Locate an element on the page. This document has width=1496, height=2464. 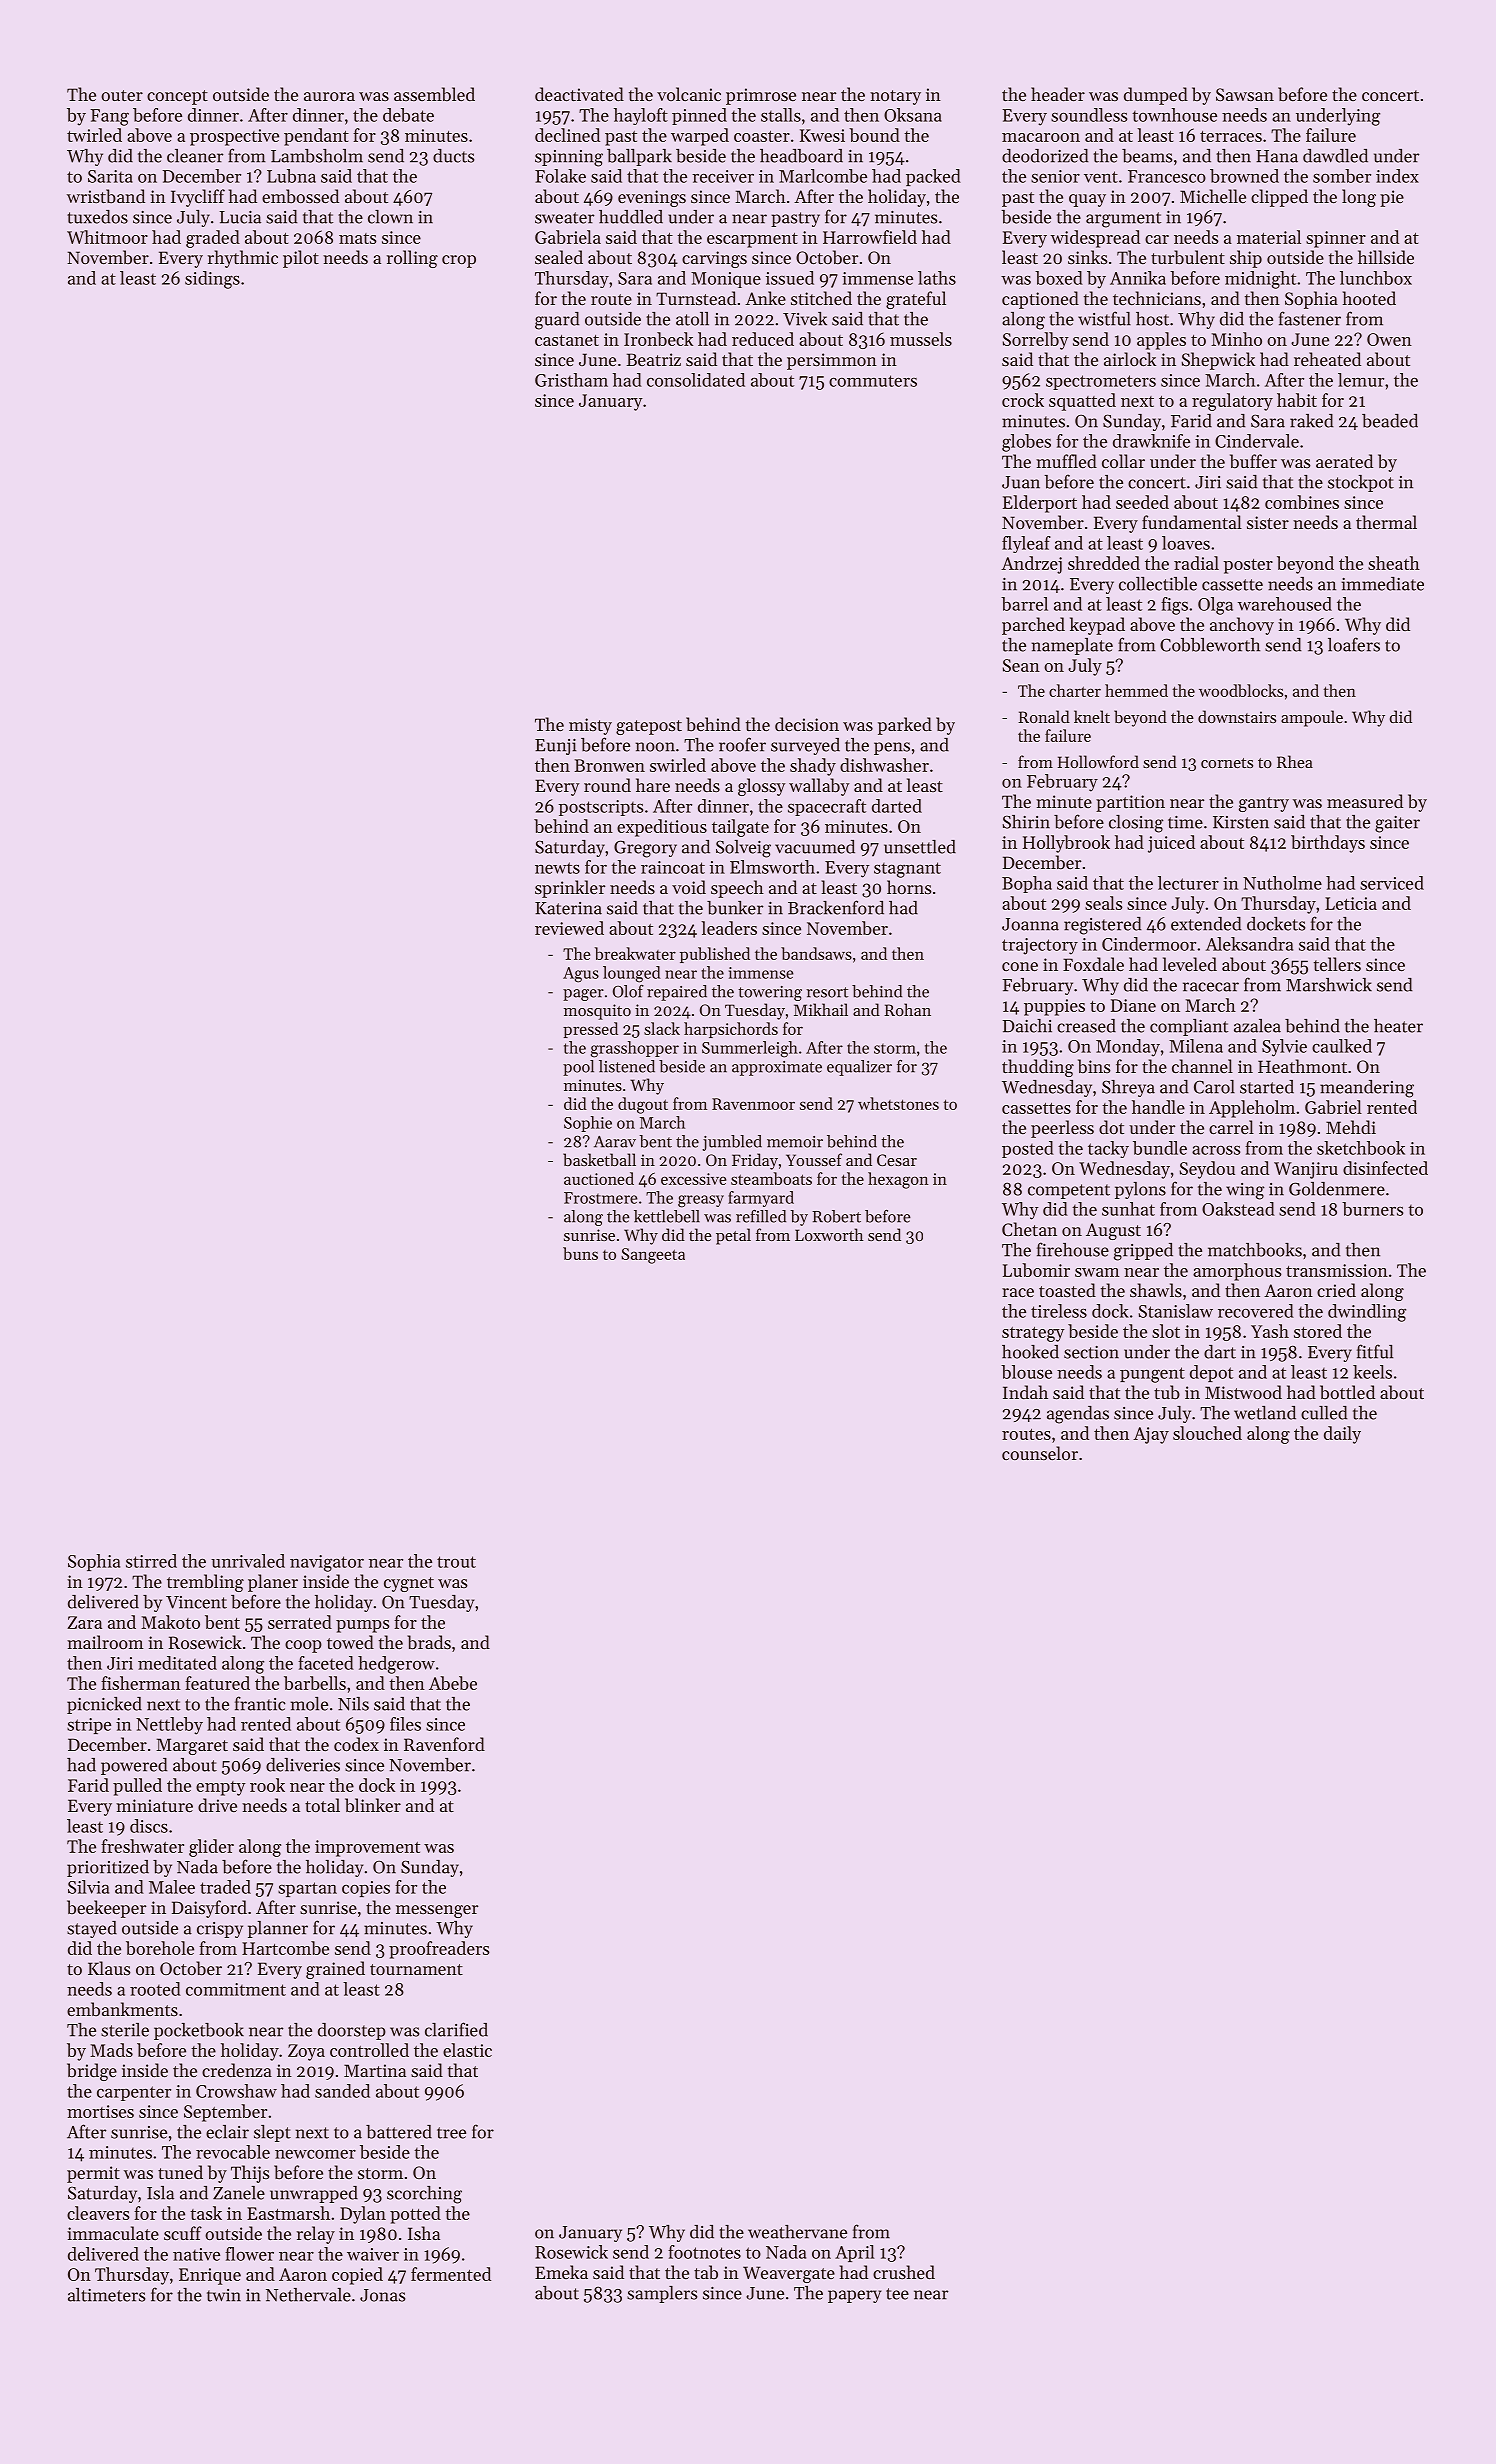
trout is located at coordinates (456, 1562).
